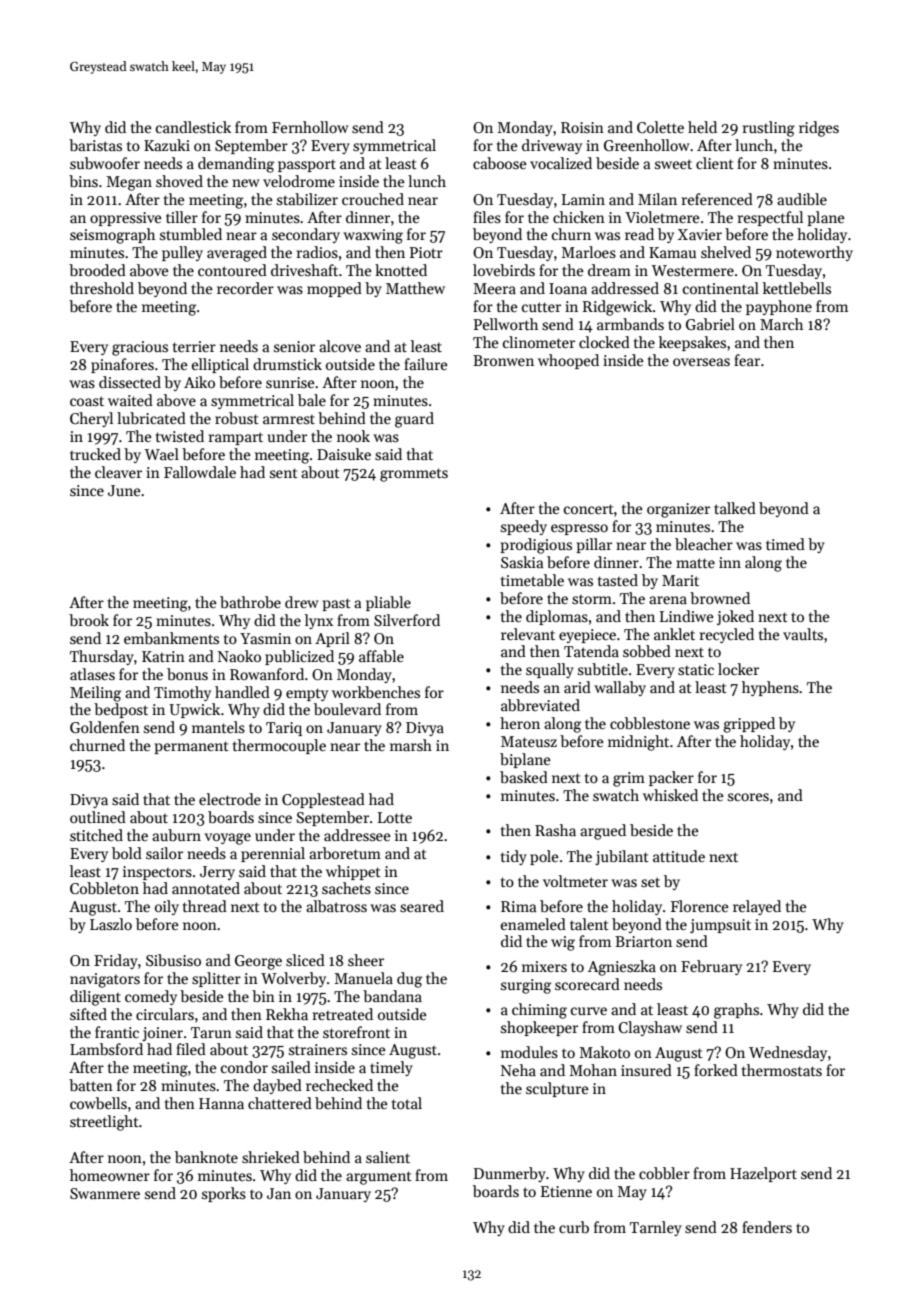 Image resolution: width=924 pixels, height=1314 pixels. What do you see at coordinates (373, 199) in the screenshot?
I see `crouched` at bounding box center [373, 199].
